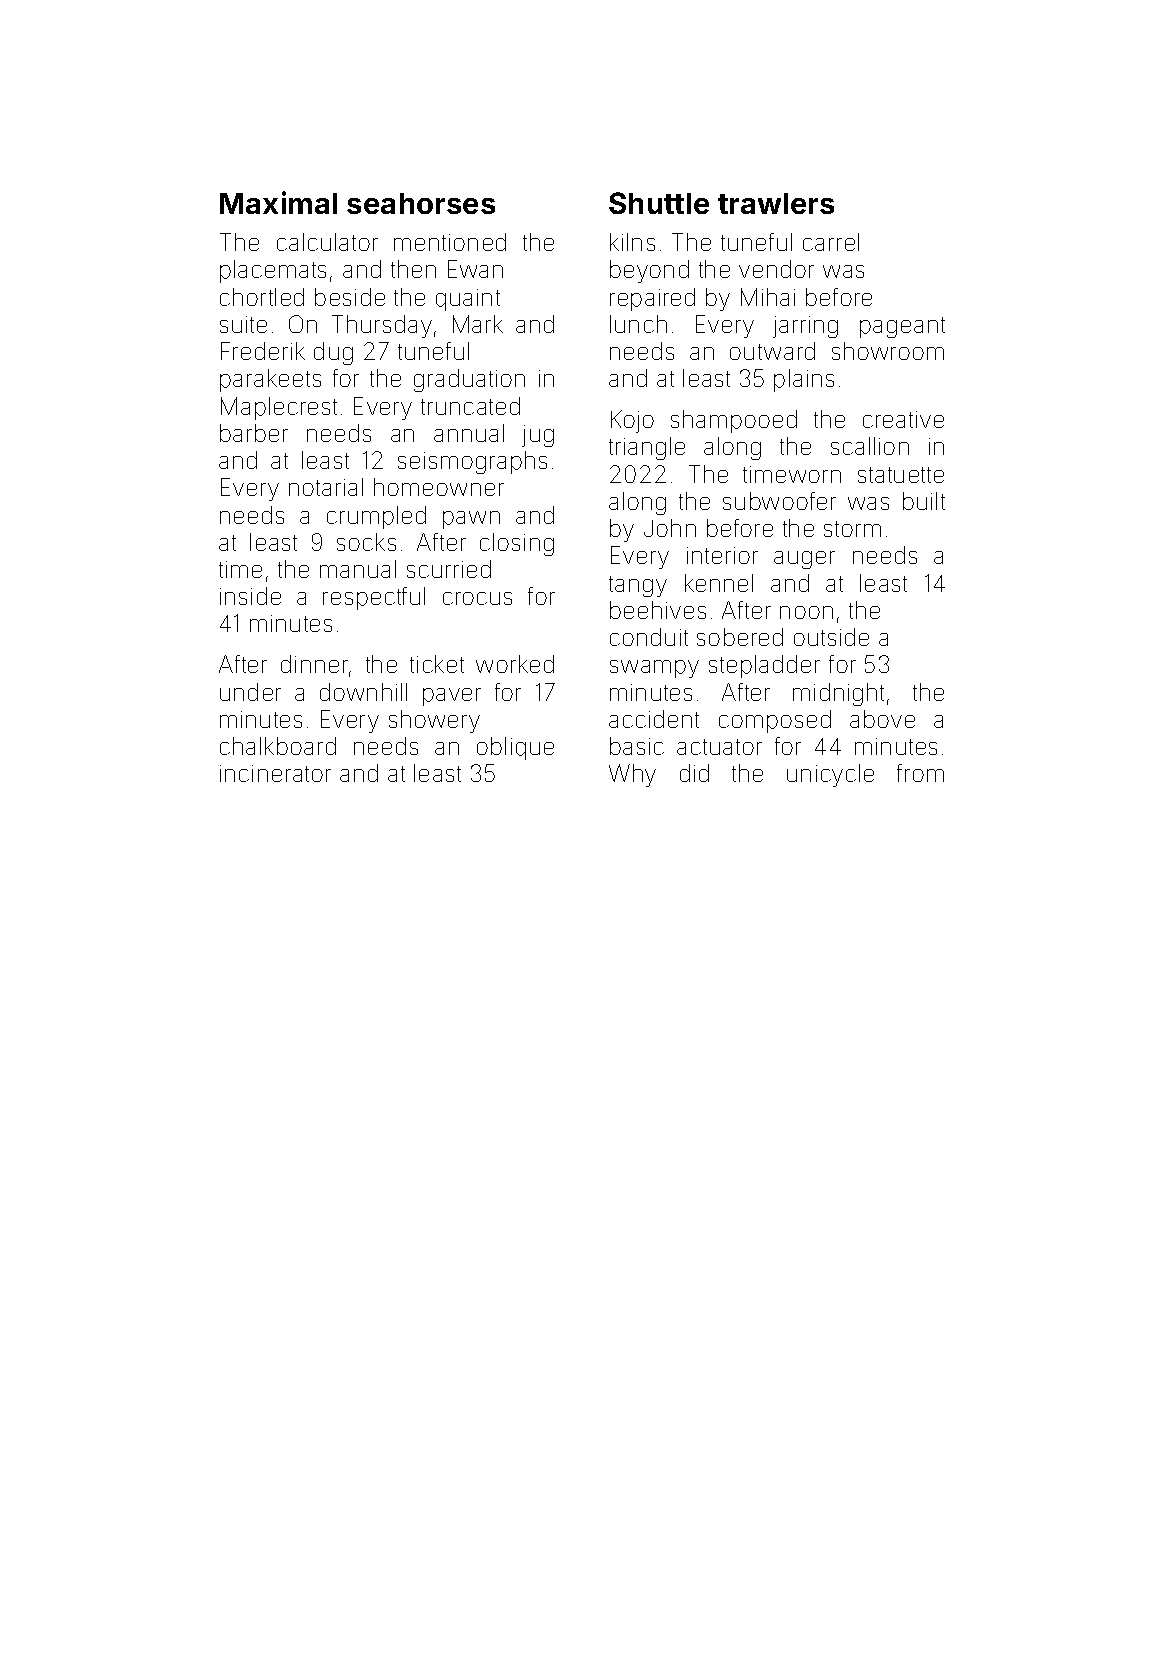 Image resolution: width=1165 pixels, height=1654 pixels. I want to click on Mark, so click(478, 324).
